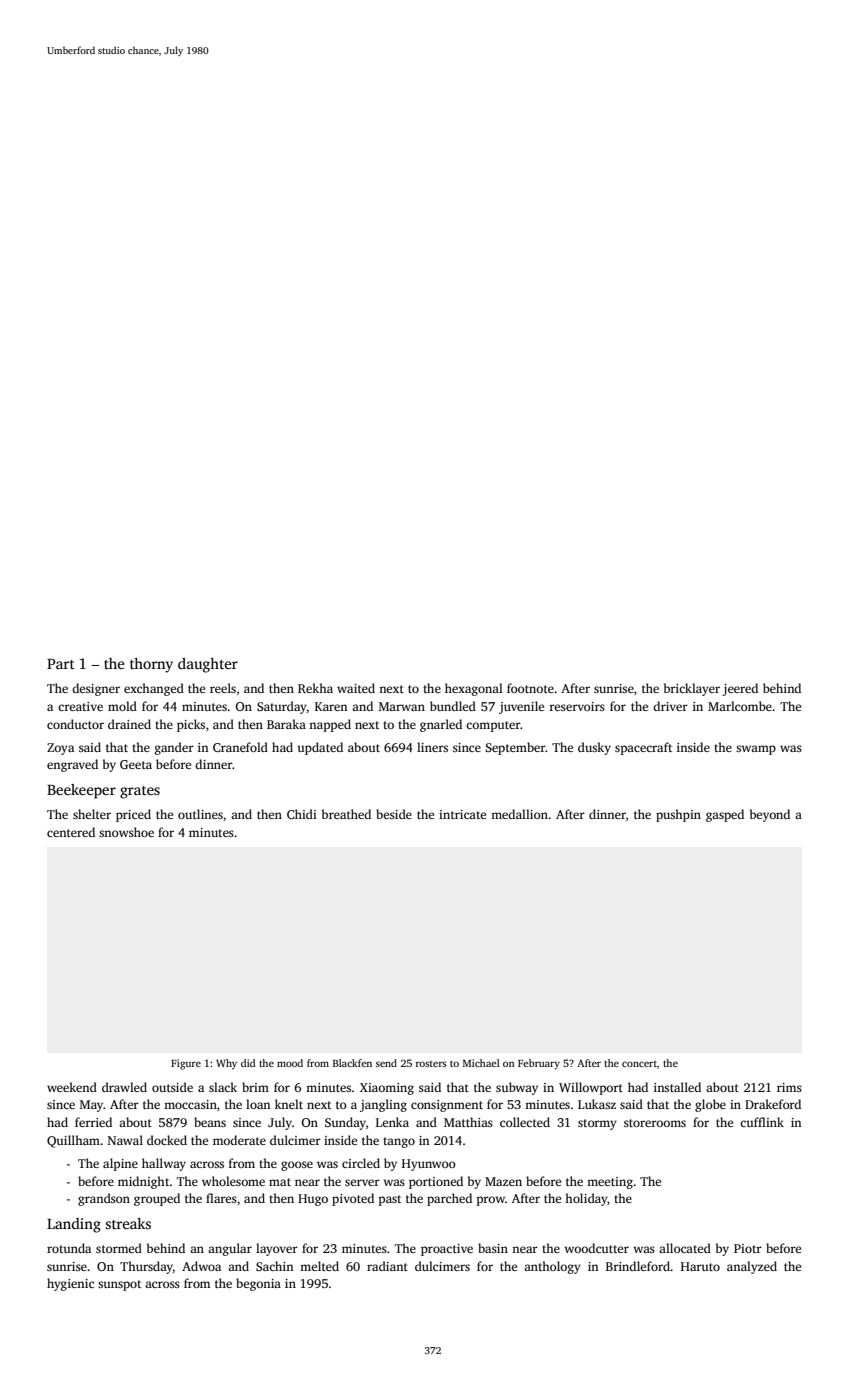  Describe the element at coordinates (302, 814) in the screenshot. I see `Chidi` at that location.
